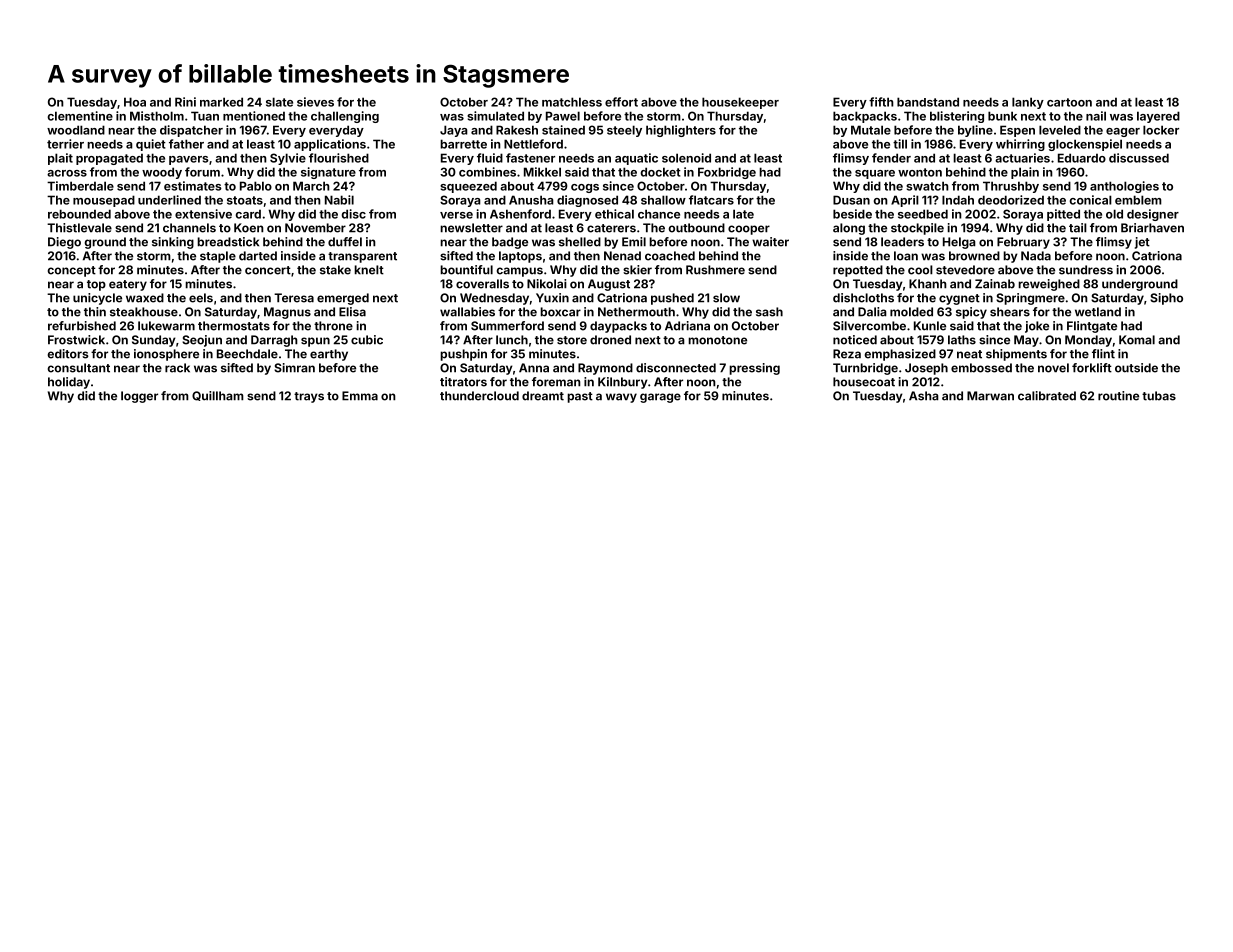  What do you see at coordinates (580, 242) in the image?
I see `shelled` at bounding box center [580, 242].
